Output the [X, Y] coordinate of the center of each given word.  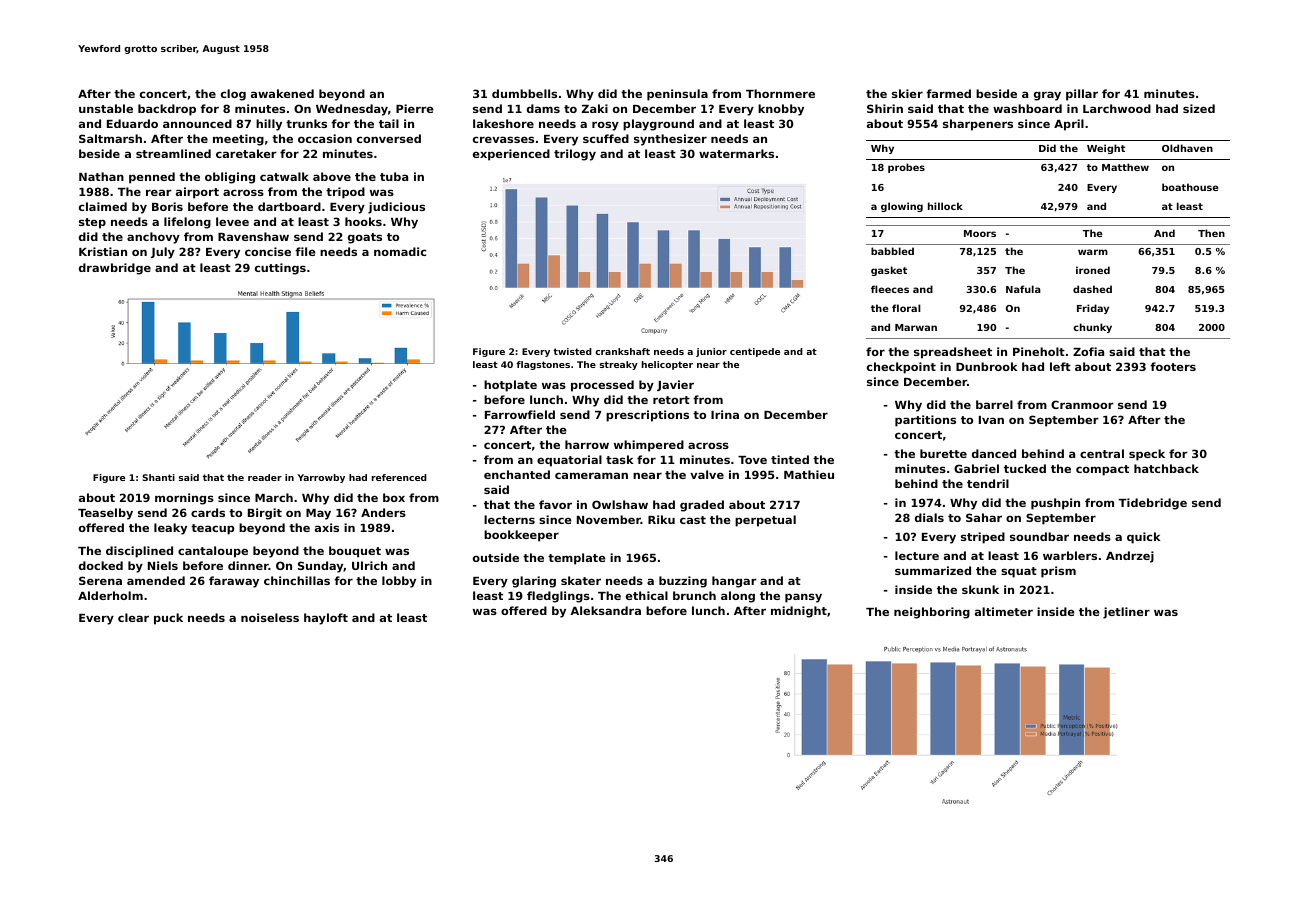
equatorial [569, 461]
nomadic [400, 251]
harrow [587, 444]
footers [1173, 366]
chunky [1092, 328]
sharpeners [978, 125]
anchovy [153, 238]
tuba [394, 176]
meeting [238, 140]
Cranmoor [1082, 404]
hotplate [510, 386]
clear [133, 617]
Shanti [158, 477]
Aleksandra [605, 610]
